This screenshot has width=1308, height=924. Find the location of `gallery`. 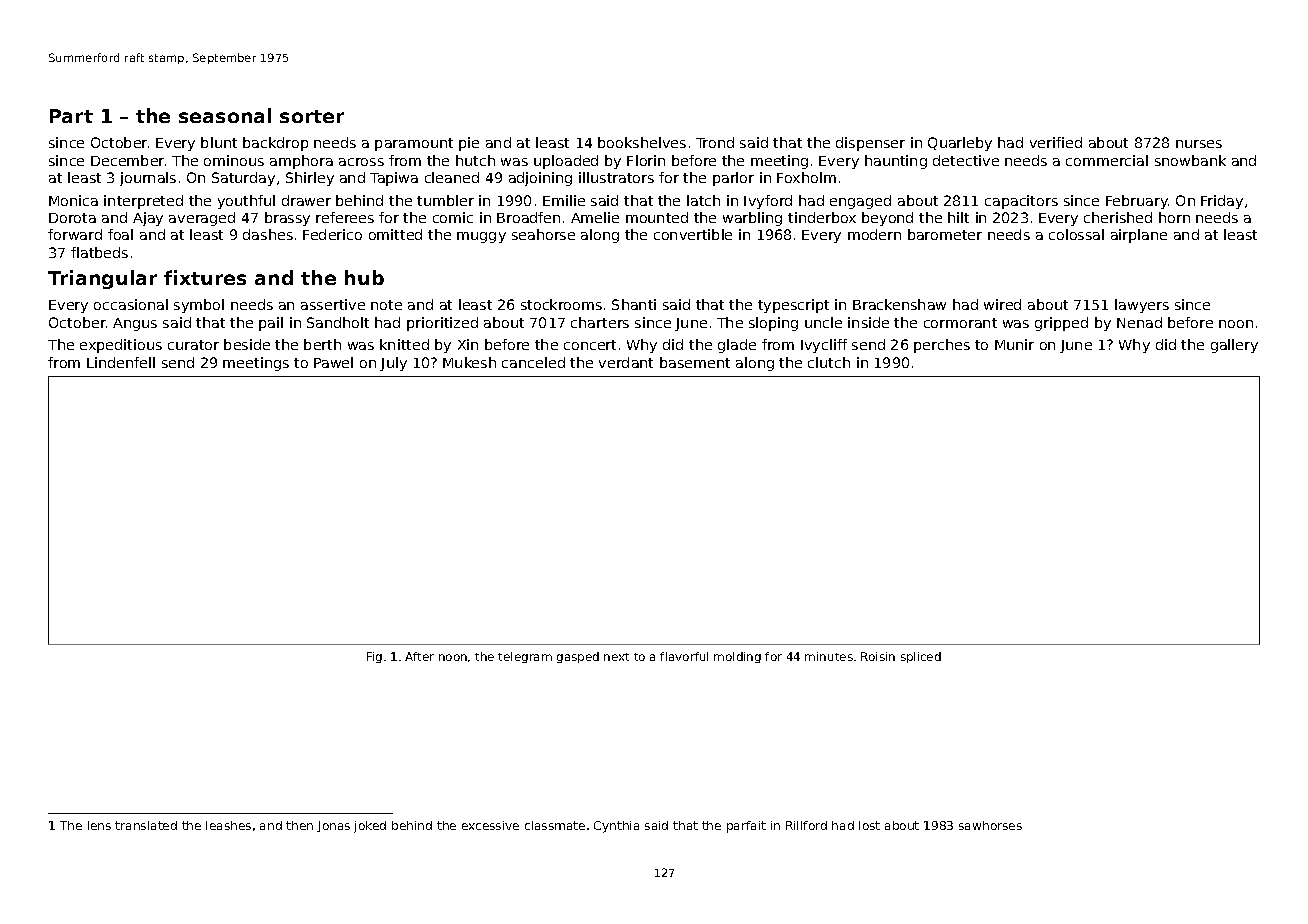

gallery is located at coordinates (1234, 346).
